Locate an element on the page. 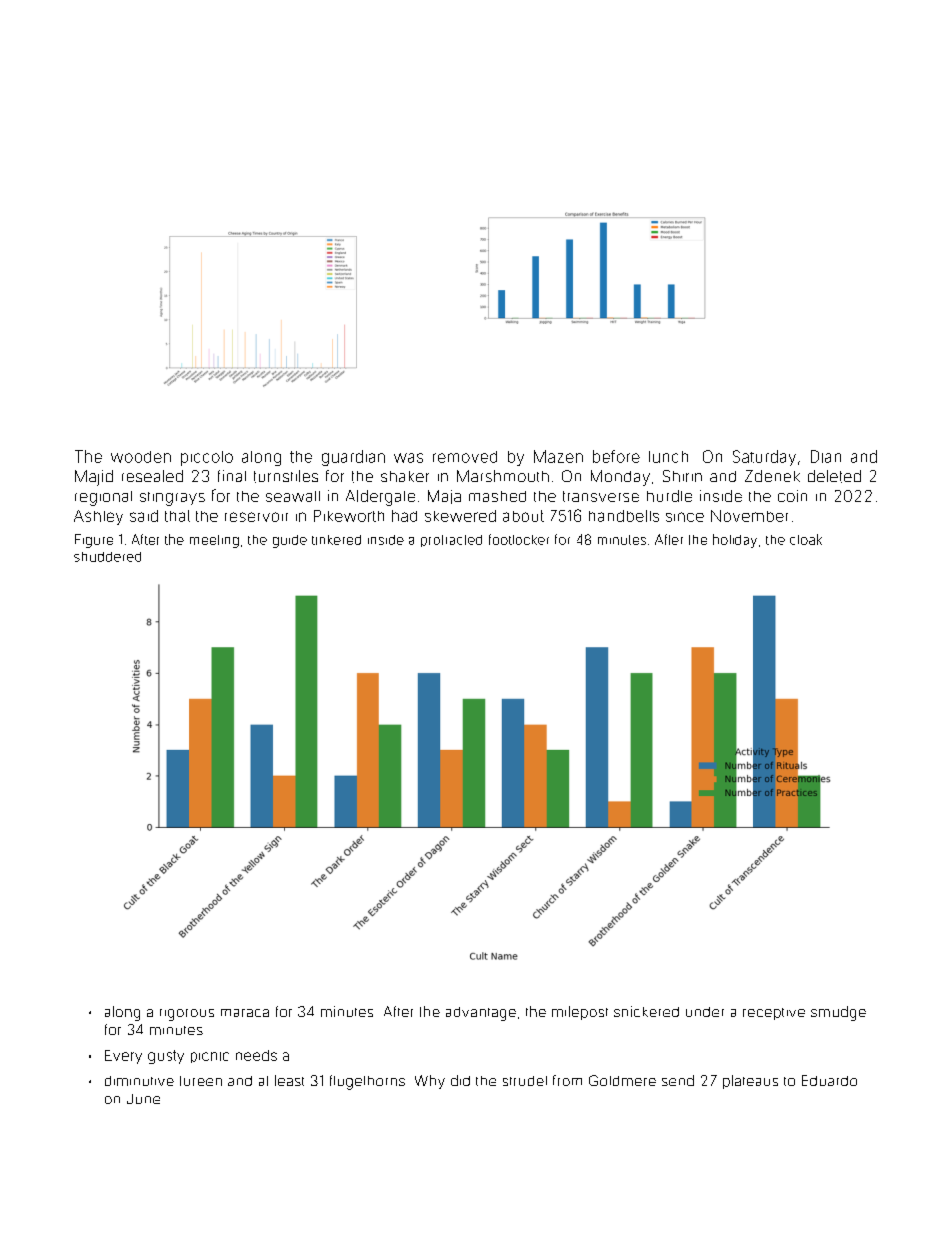 The width and height of the image is (952, 1233). holiday is located at coordinates (735, 541).
